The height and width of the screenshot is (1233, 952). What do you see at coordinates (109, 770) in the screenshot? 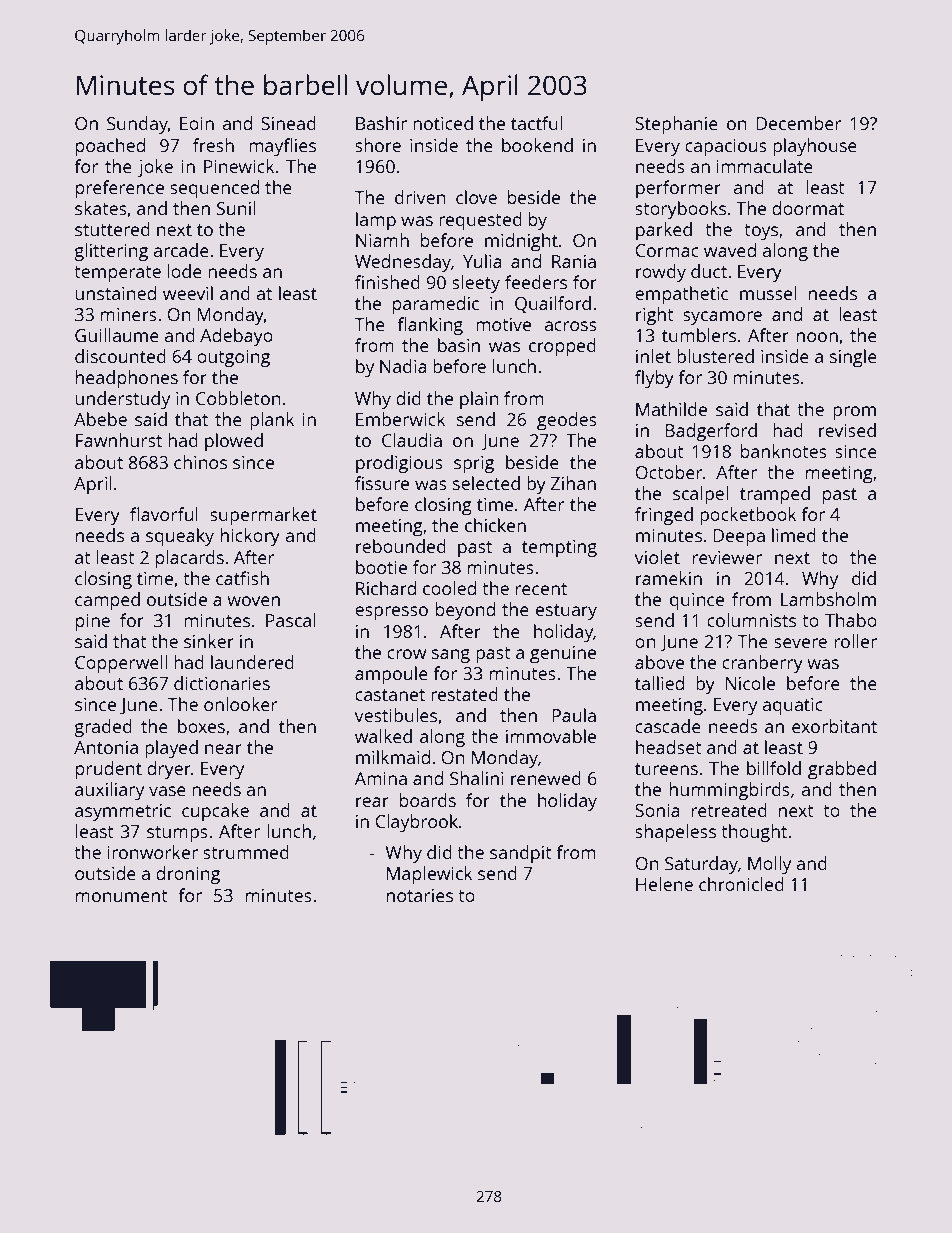
I see `prudent` at bounding box center [109, 770].
